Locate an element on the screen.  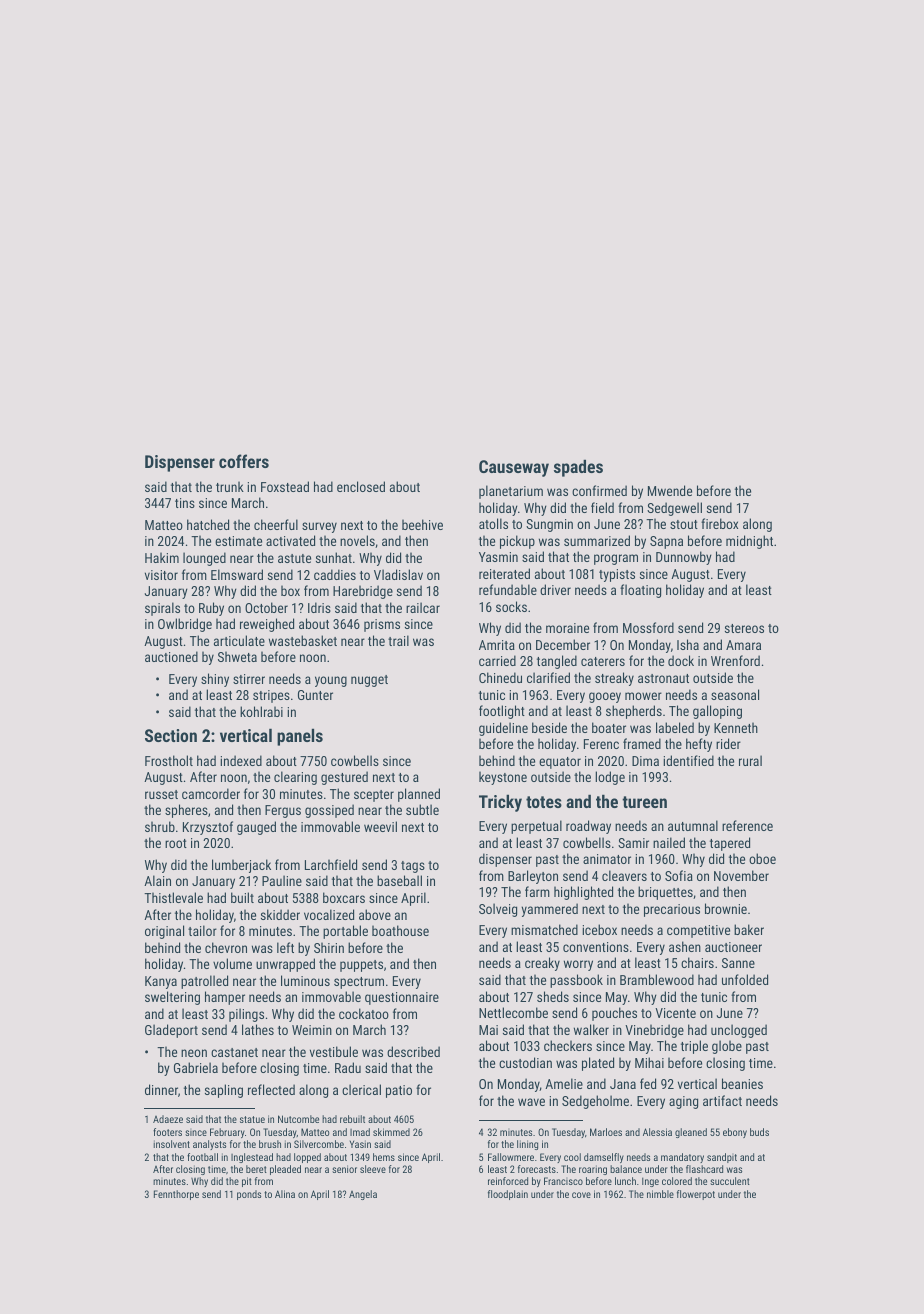
coffers is located at coordinates (244, 461).
